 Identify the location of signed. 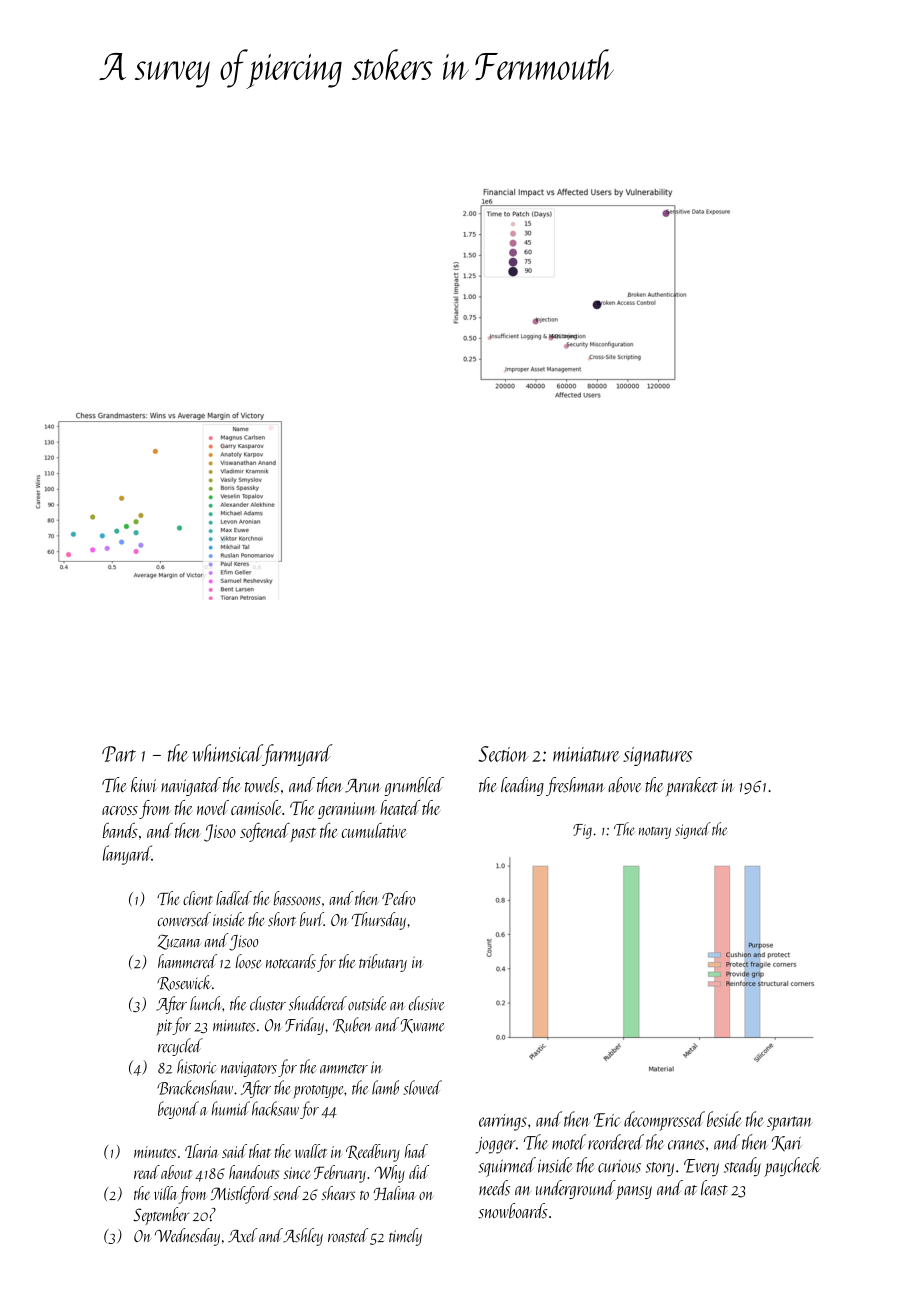
(693, 830).
